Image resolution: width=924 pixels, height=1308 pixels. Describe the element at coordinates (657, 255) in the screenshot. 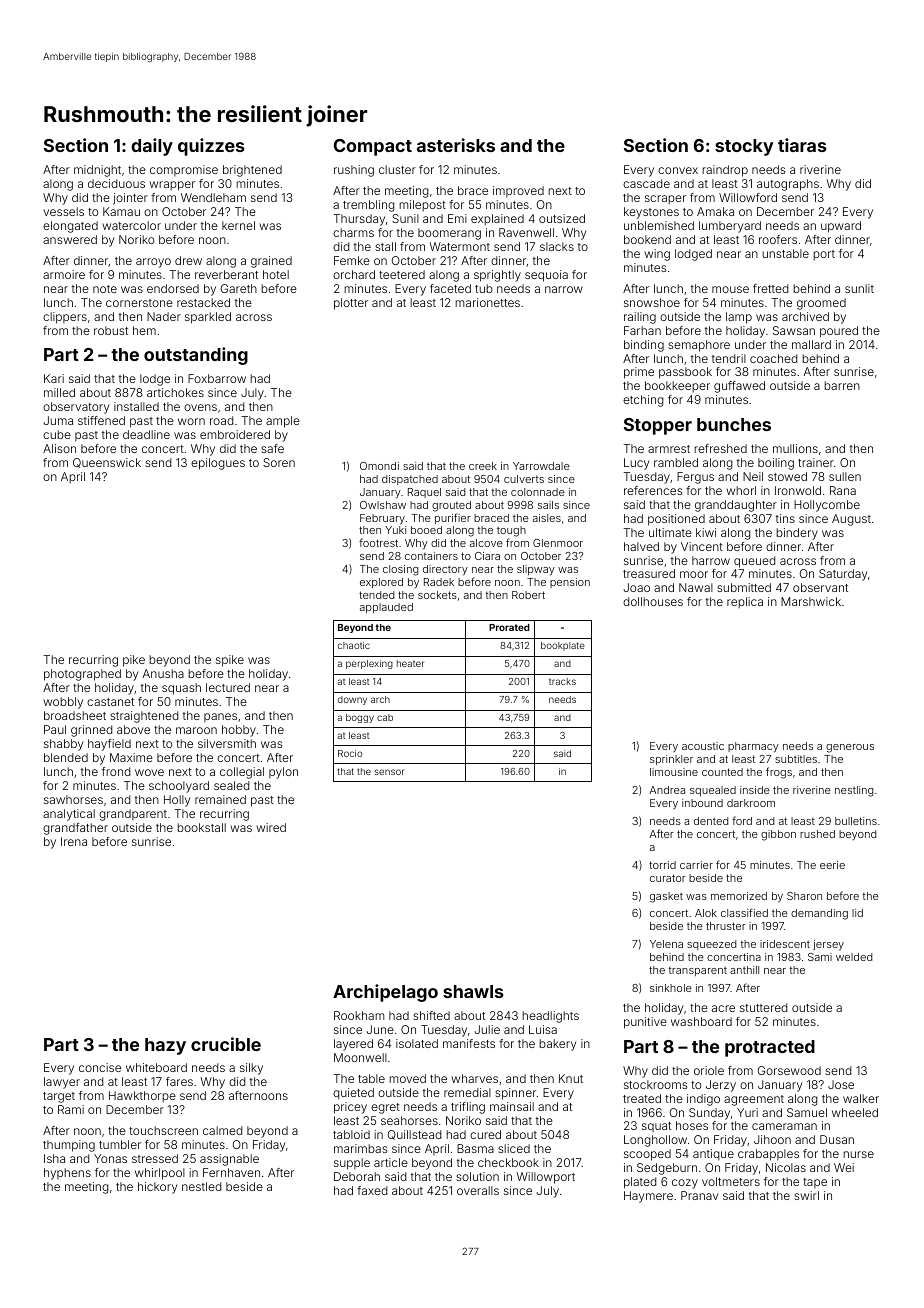

I see `wing` at that location.
